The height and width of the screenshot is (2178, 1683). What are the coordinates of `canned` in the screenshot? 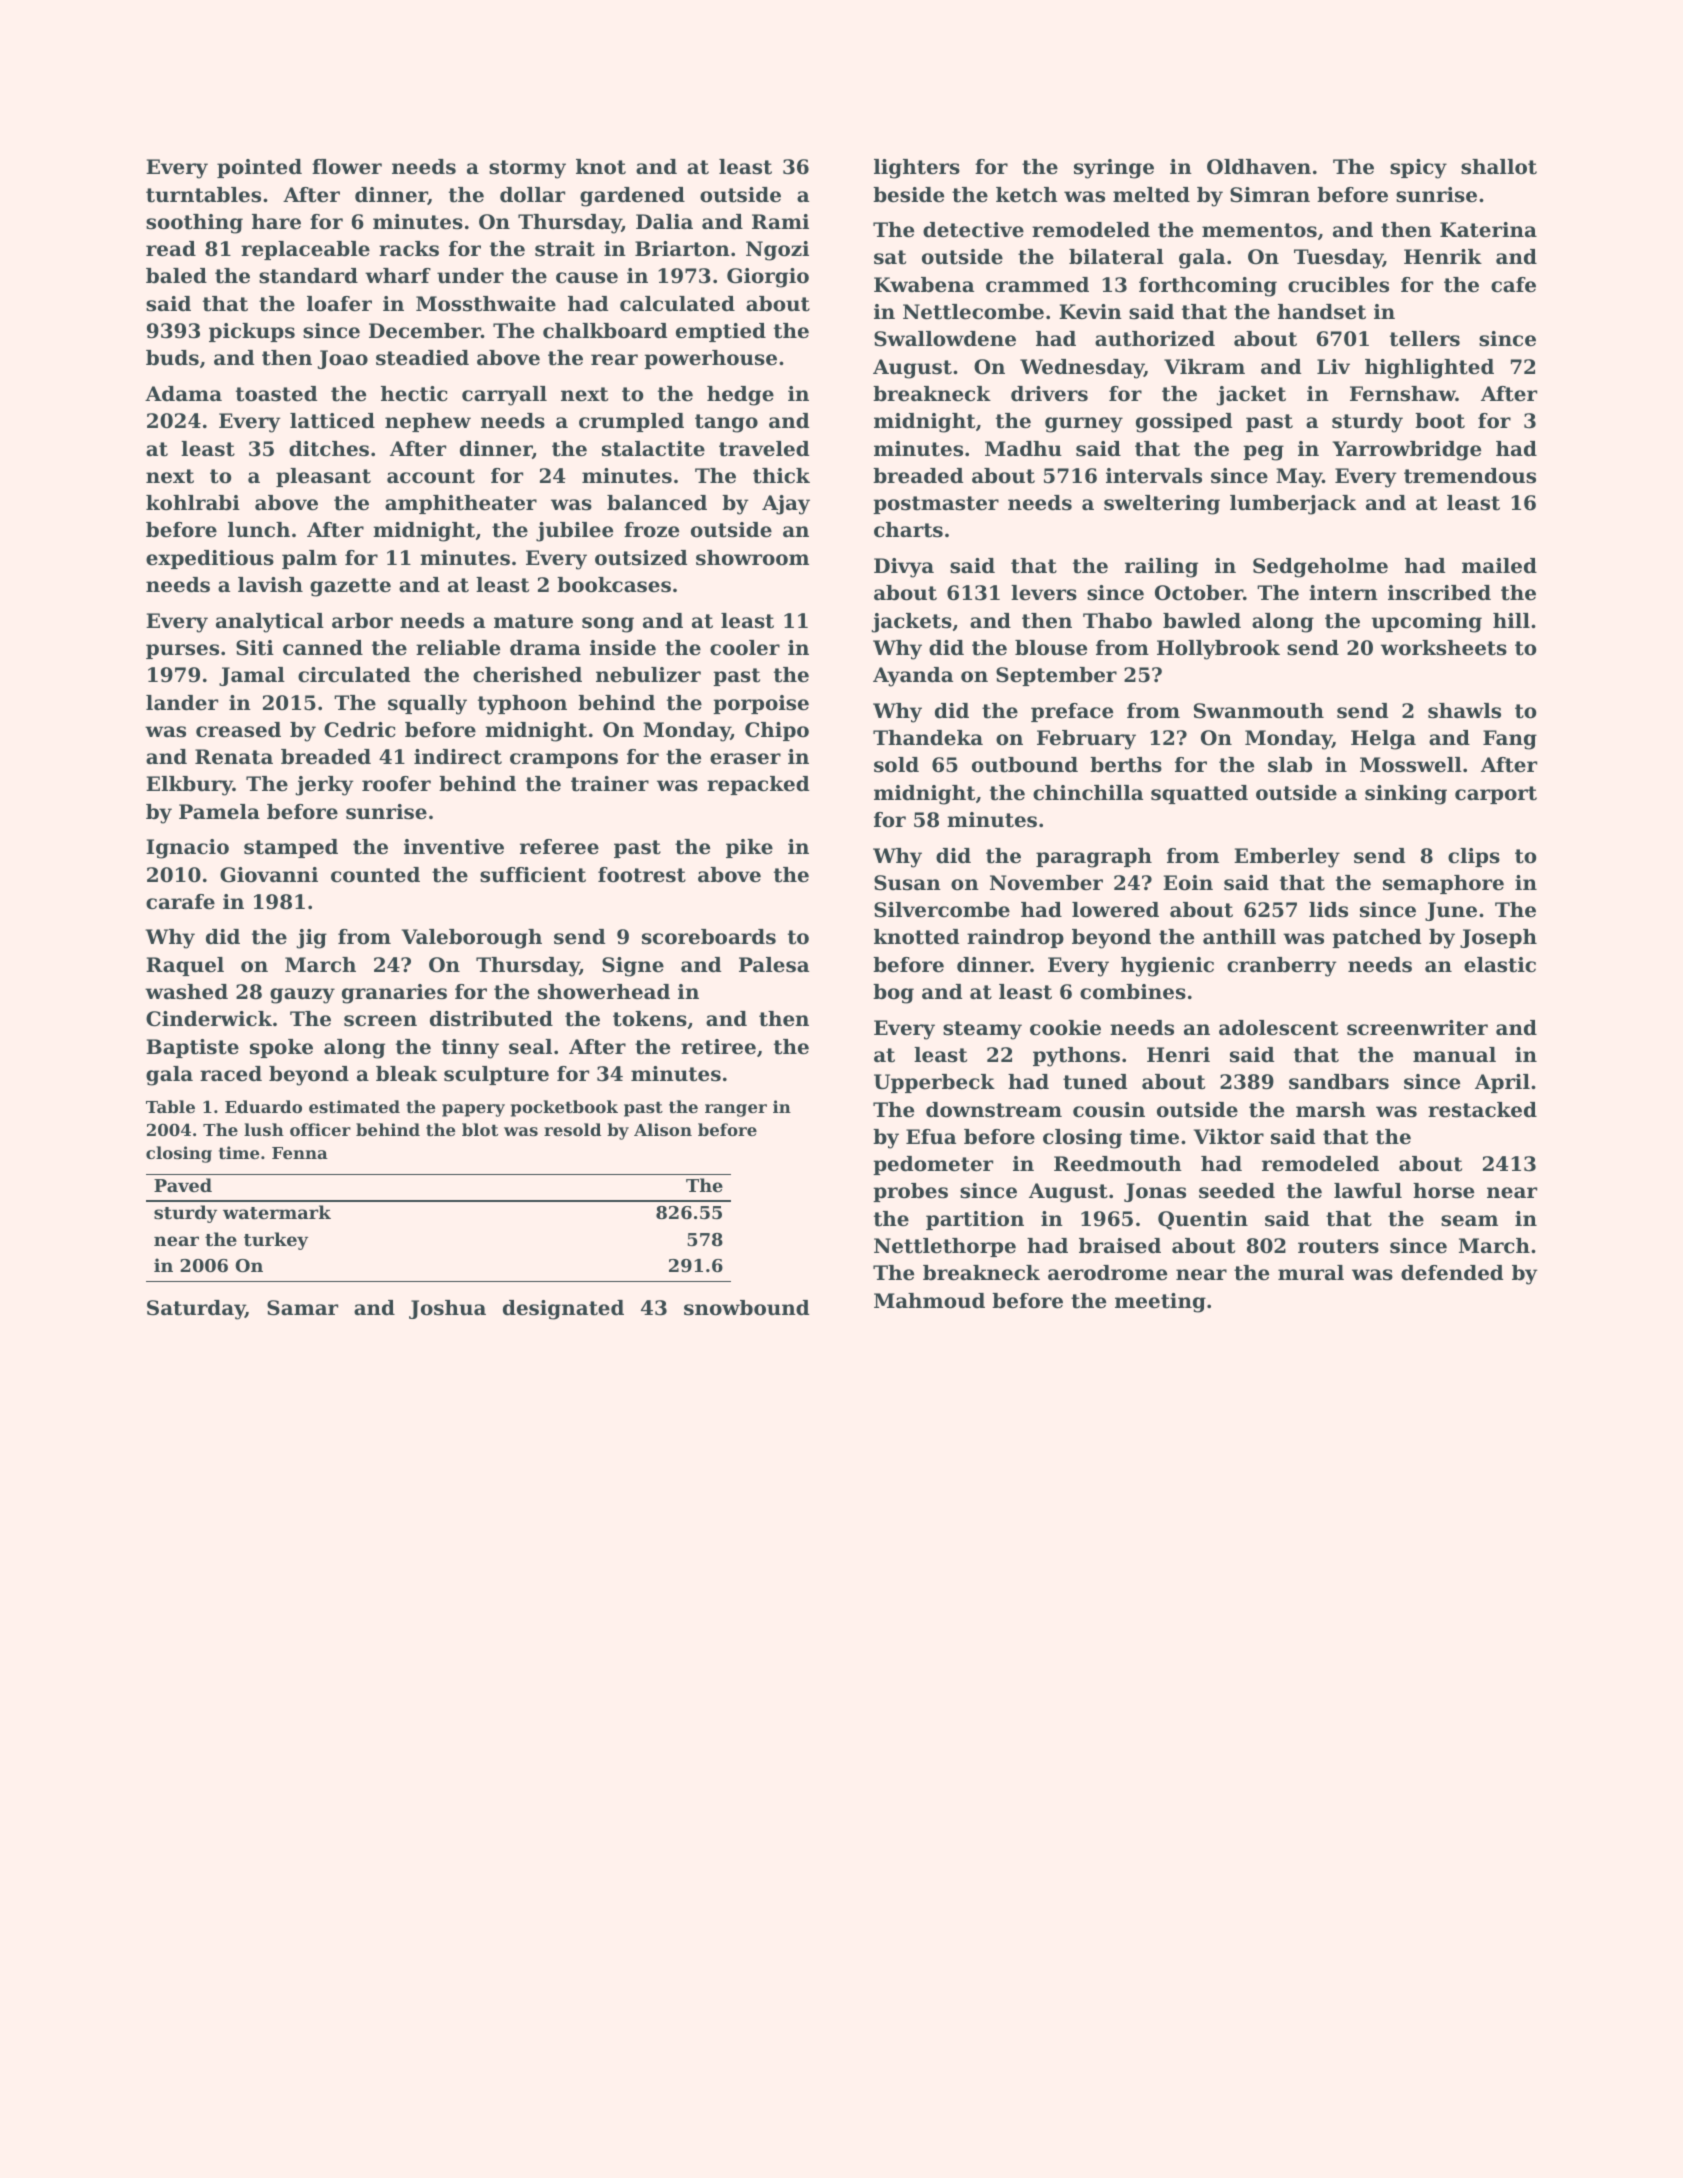 It's located at (323, 648).
